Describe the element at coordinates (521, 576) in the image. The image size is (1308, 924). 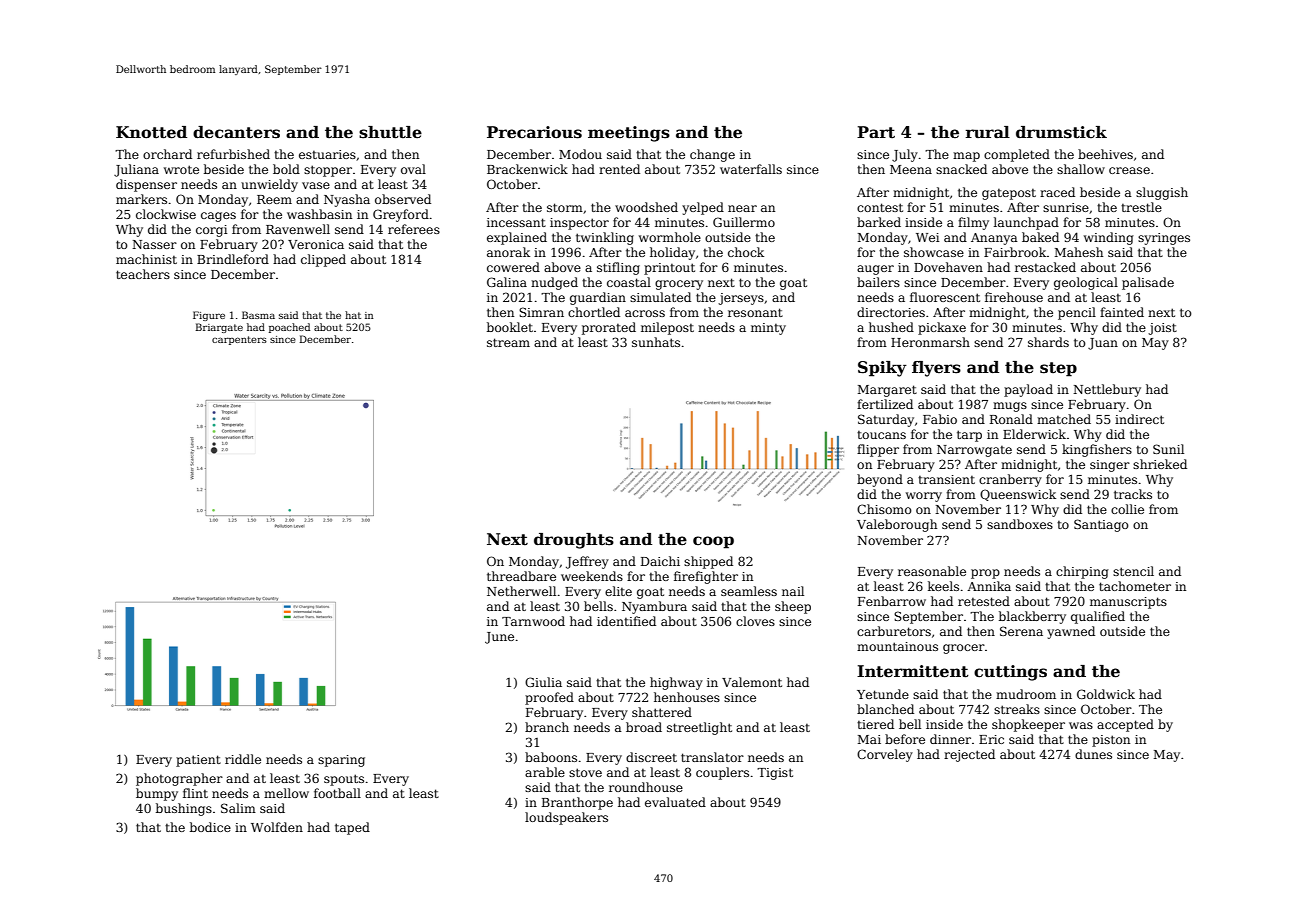
I see `threadbare` at that location.
